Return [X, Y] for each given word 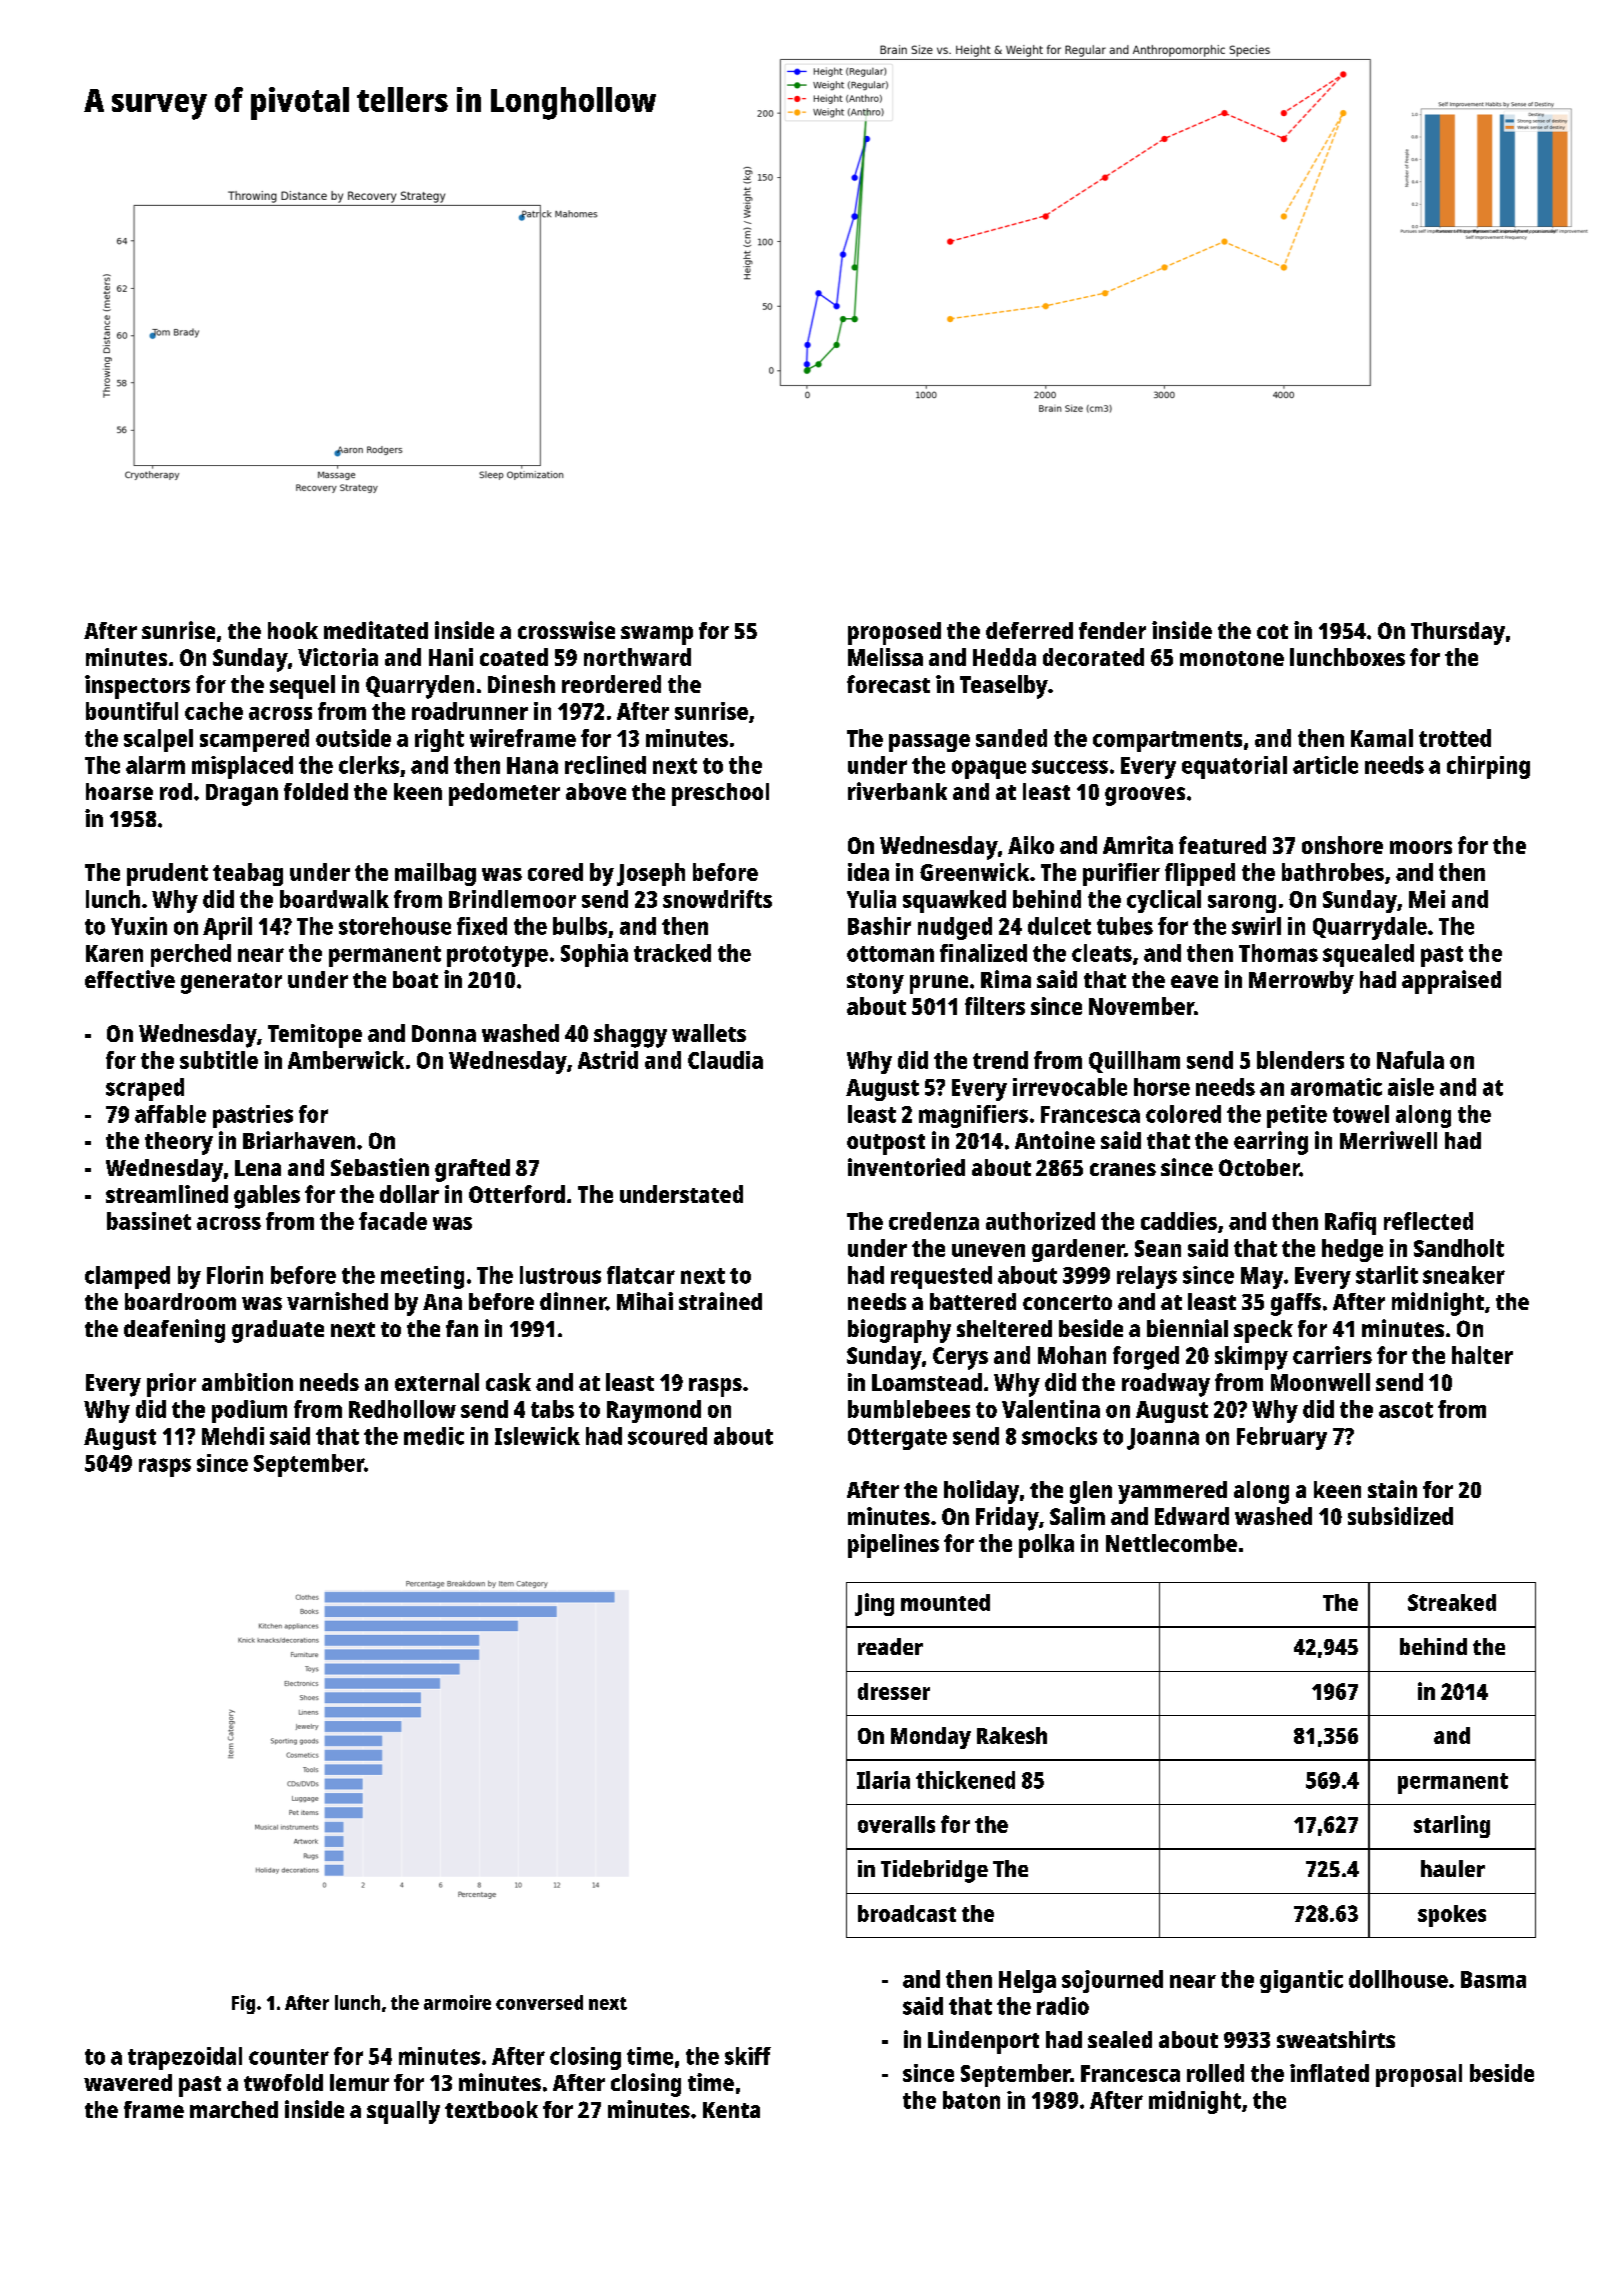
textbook [491, 2109]
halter [1482, 1355]
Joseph [651, 874]
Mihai [645, 1301]
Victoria [338, 657]
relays [1147, 1277]
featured [1222, 845]
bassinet [149, 1221]
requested [941, 1277]
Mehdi [233, 1436]
